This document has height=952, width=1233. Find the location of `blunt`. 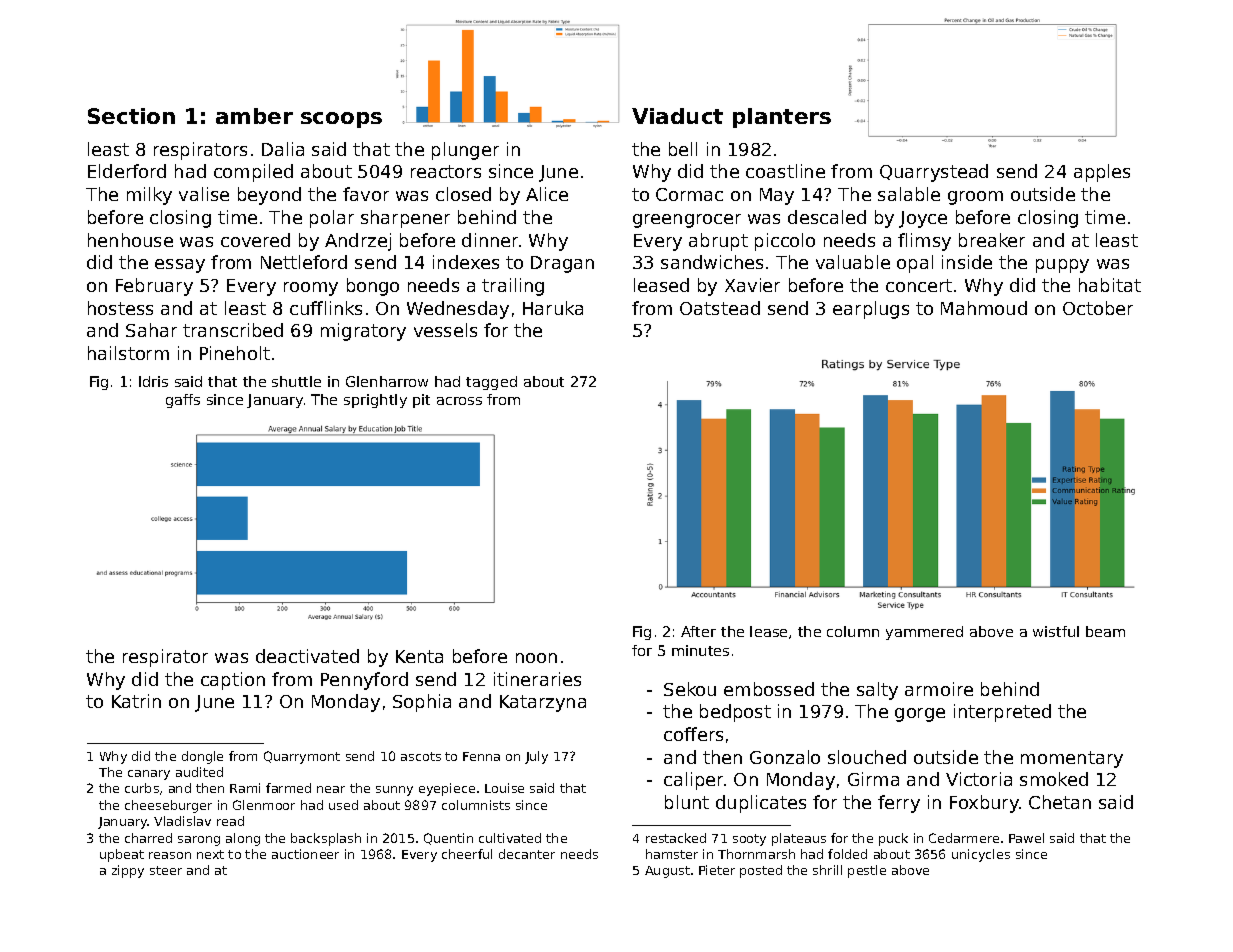

blunt is located at coordinates (687, 802).
